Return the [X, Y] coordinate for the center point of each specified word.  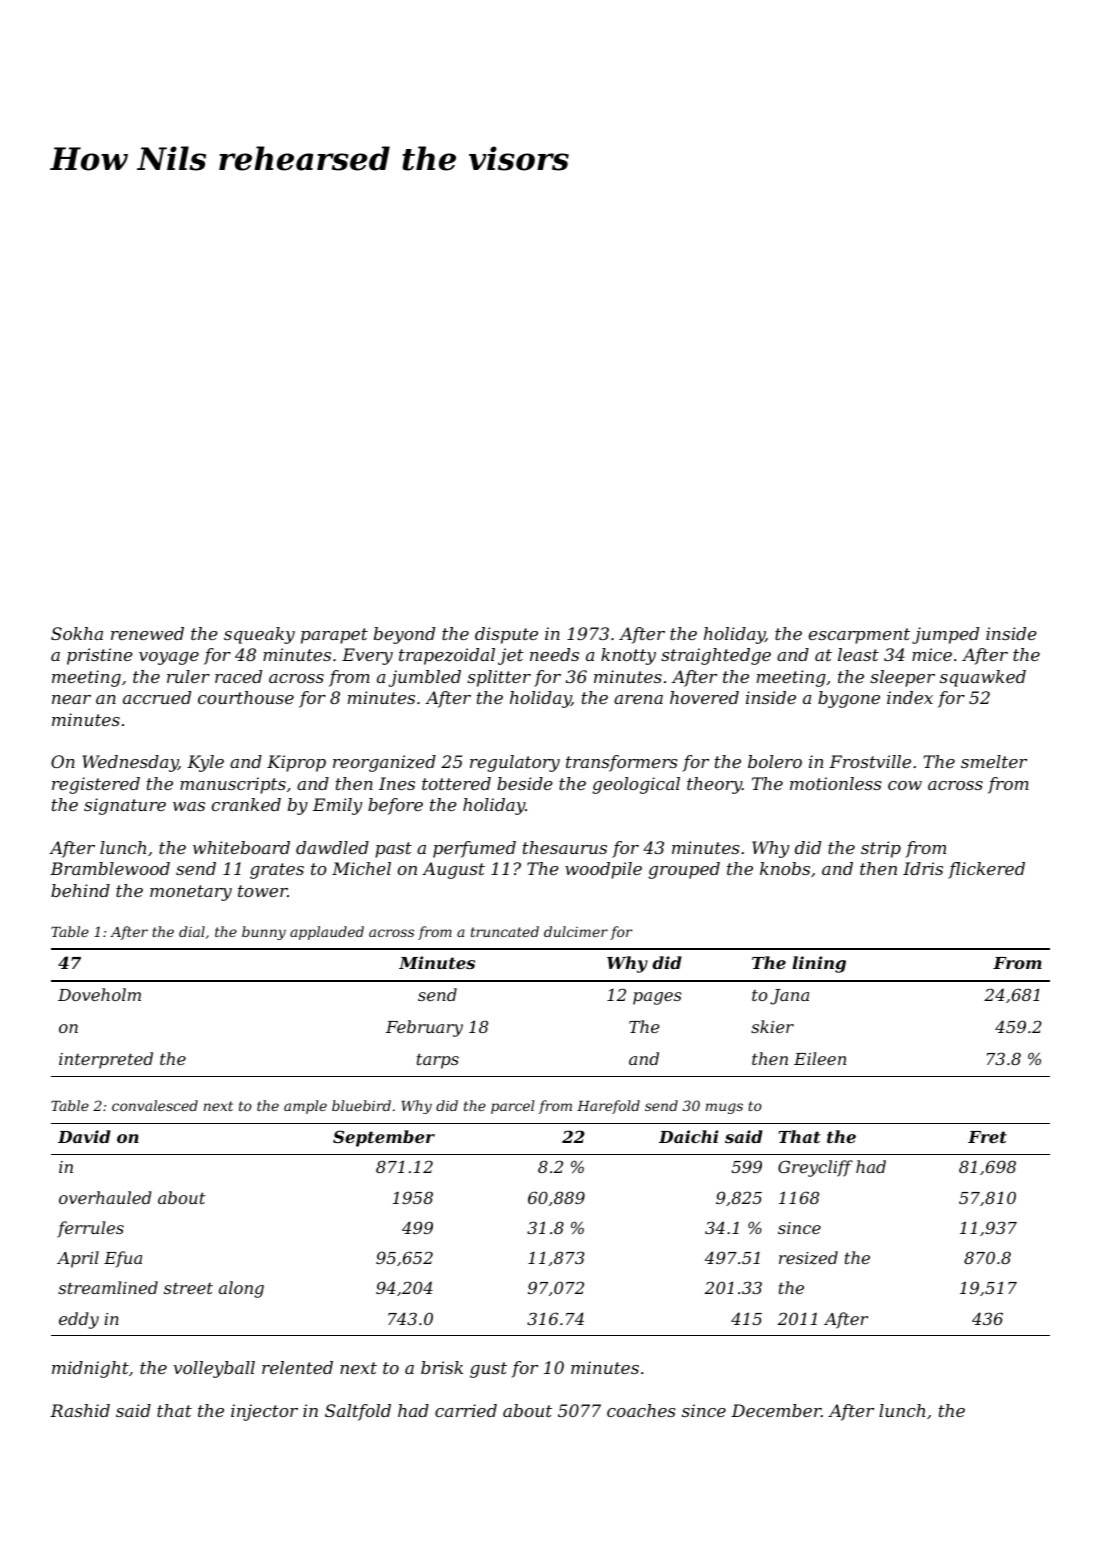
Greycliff [815, 1168]
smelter [994, 761]
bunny [264, 933]
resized [808, 1258]
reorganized [384, 763]
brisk [442, 1367]
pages [657, 998]
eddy [79, 1320]
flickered [986, 870]
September [384, 1138]
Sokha [77, 633]
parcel [512, 1107]
